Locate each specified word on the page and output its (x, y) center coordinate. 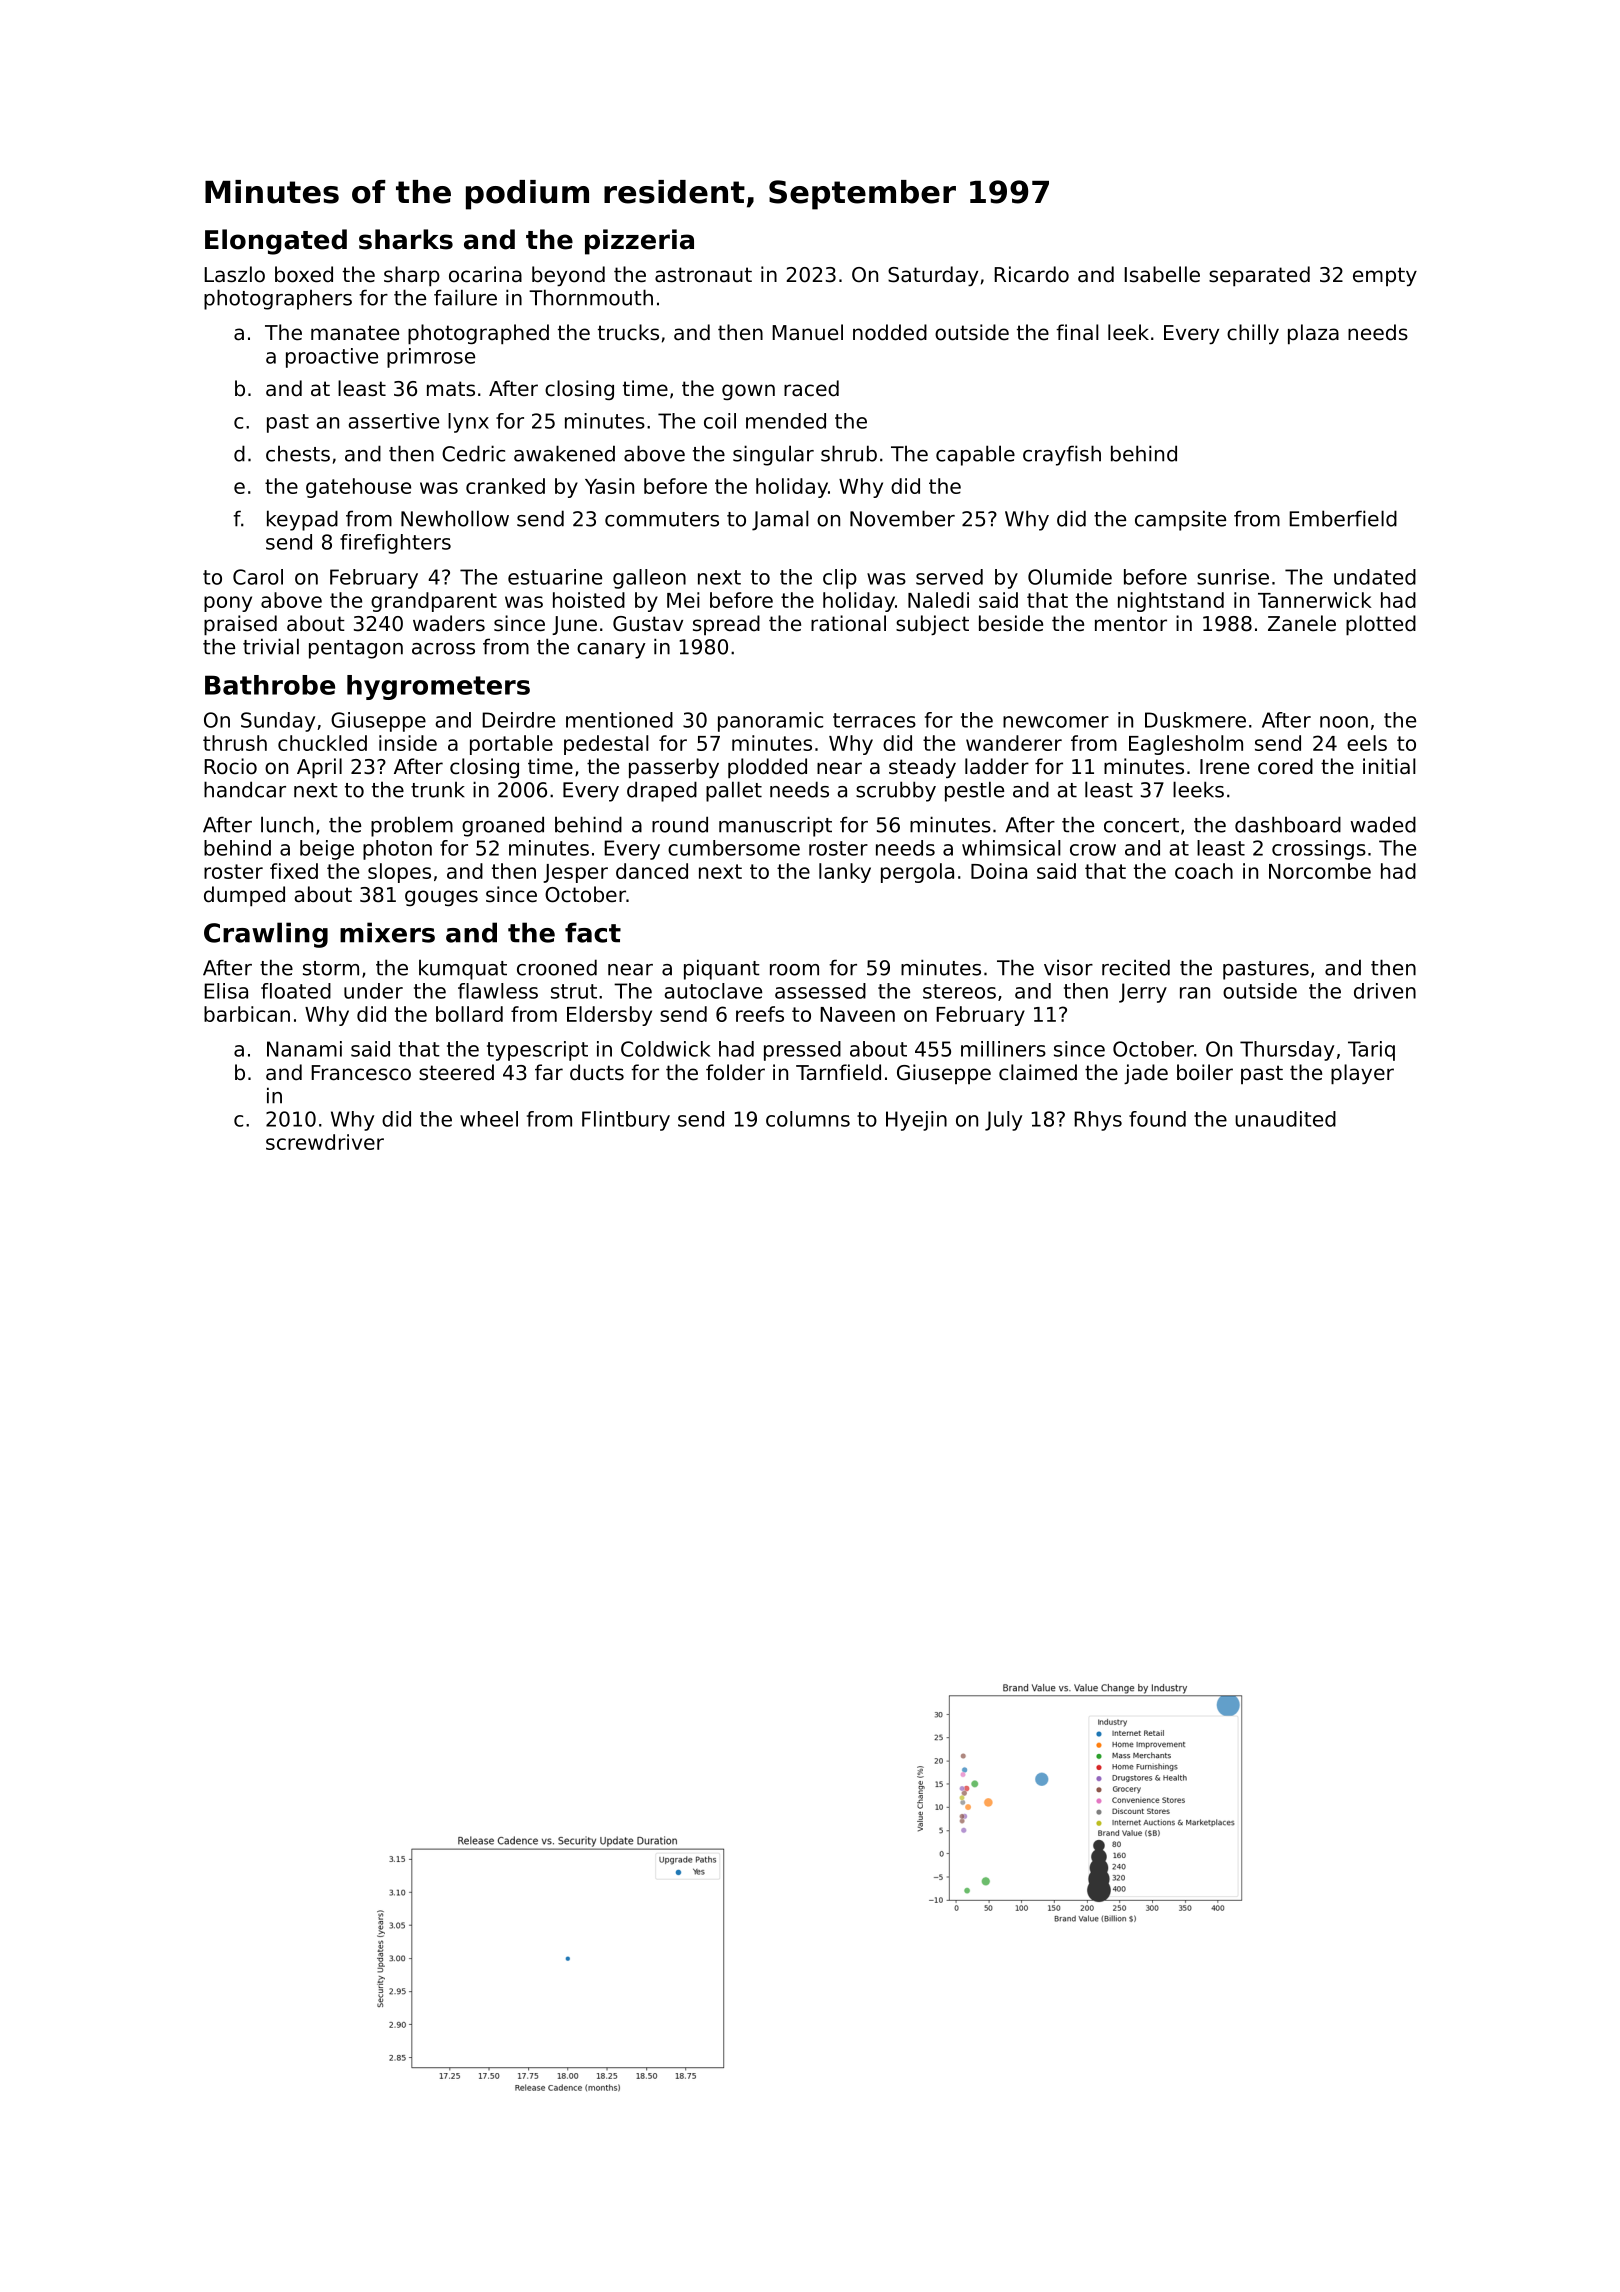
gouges (441, 898)
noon (1344, 722)
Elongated (276, 242)
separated (1259, 276)
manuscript (775, 826)
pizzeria (639, 242)
